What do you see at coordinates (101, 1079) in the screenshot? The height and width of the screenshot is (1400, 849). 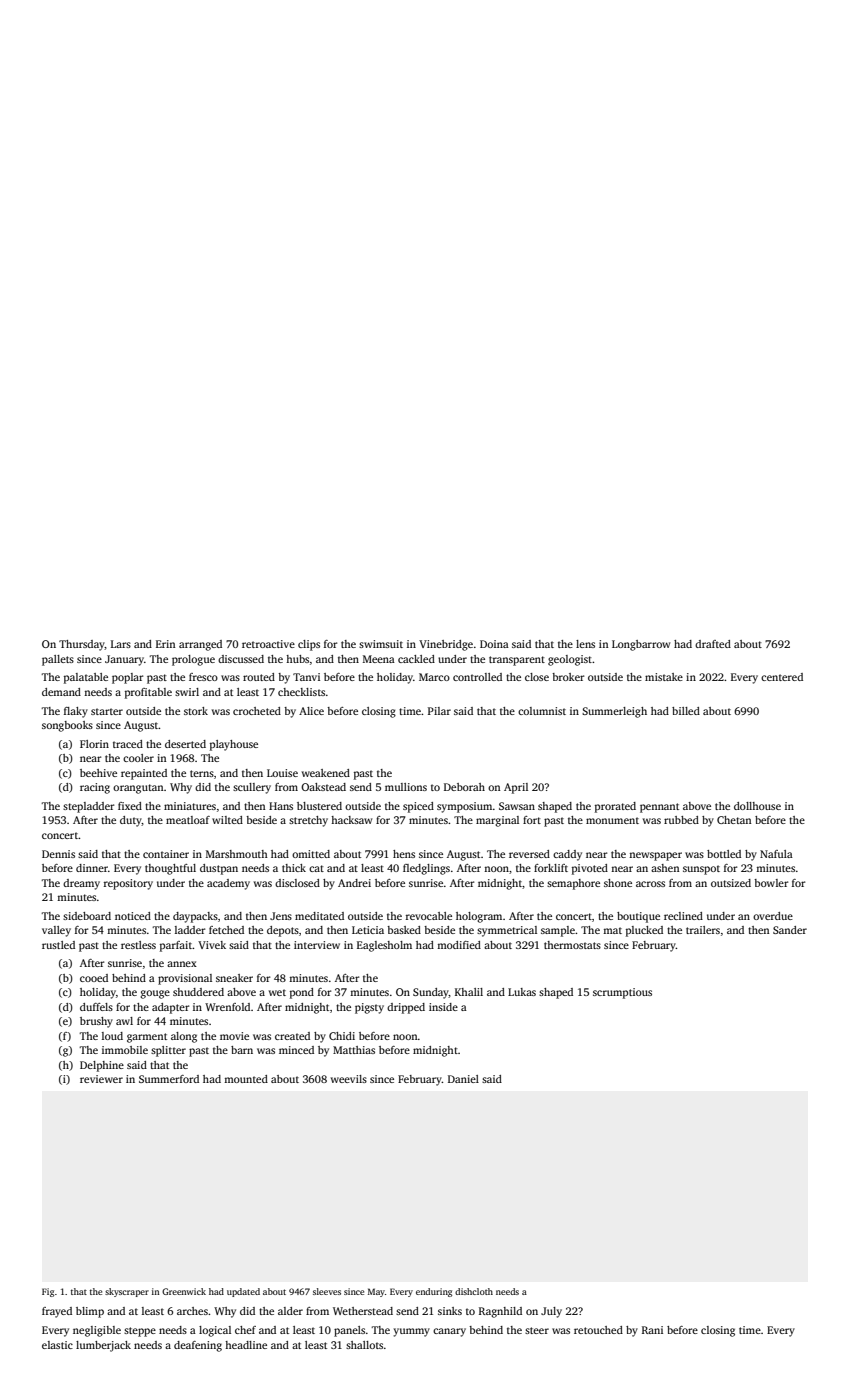 I see `reviewer` at bounding box center [101, 1079].
